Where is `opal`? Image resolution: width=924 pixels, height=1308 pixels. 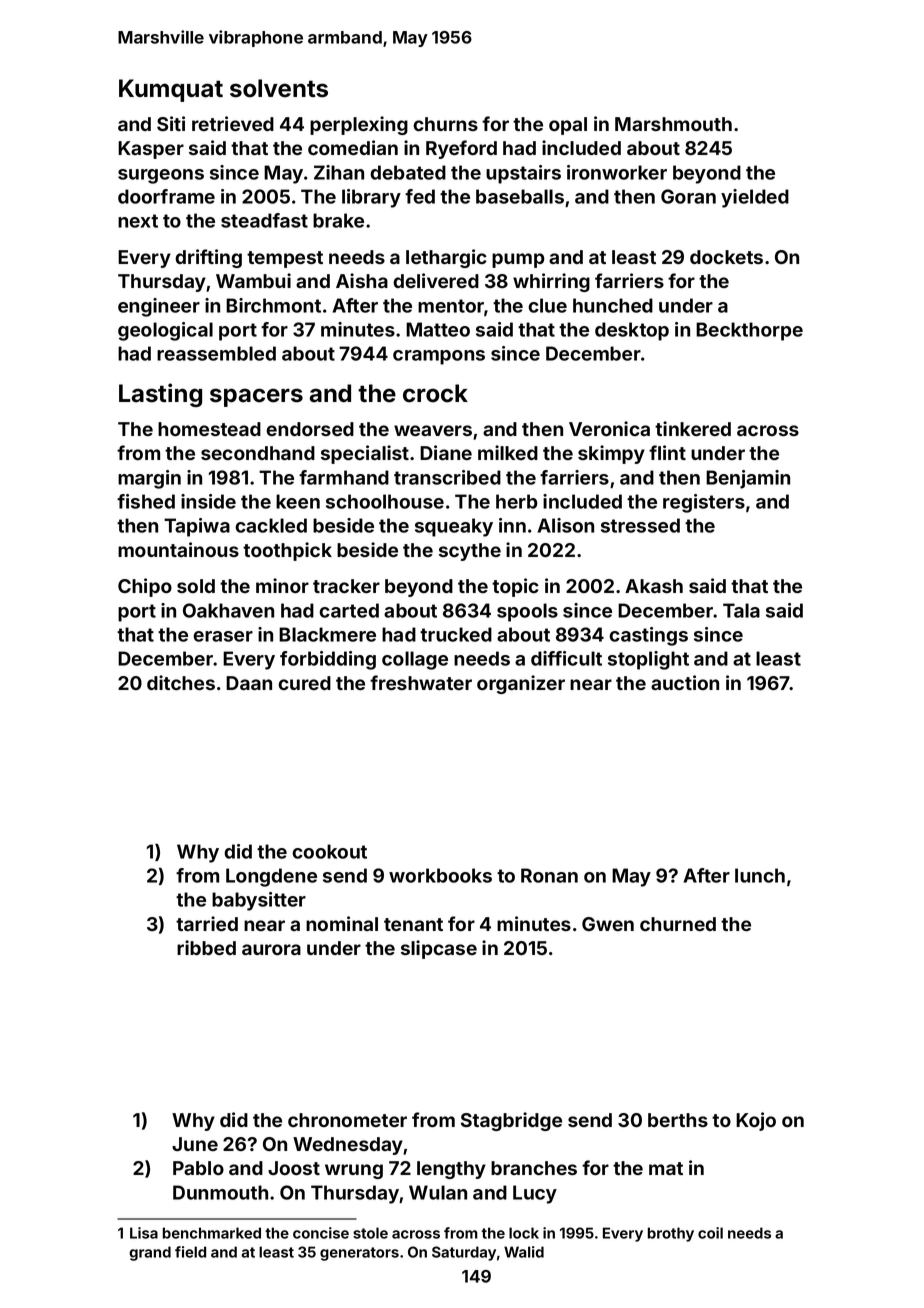
opal is located at coordinates (568, 126).
